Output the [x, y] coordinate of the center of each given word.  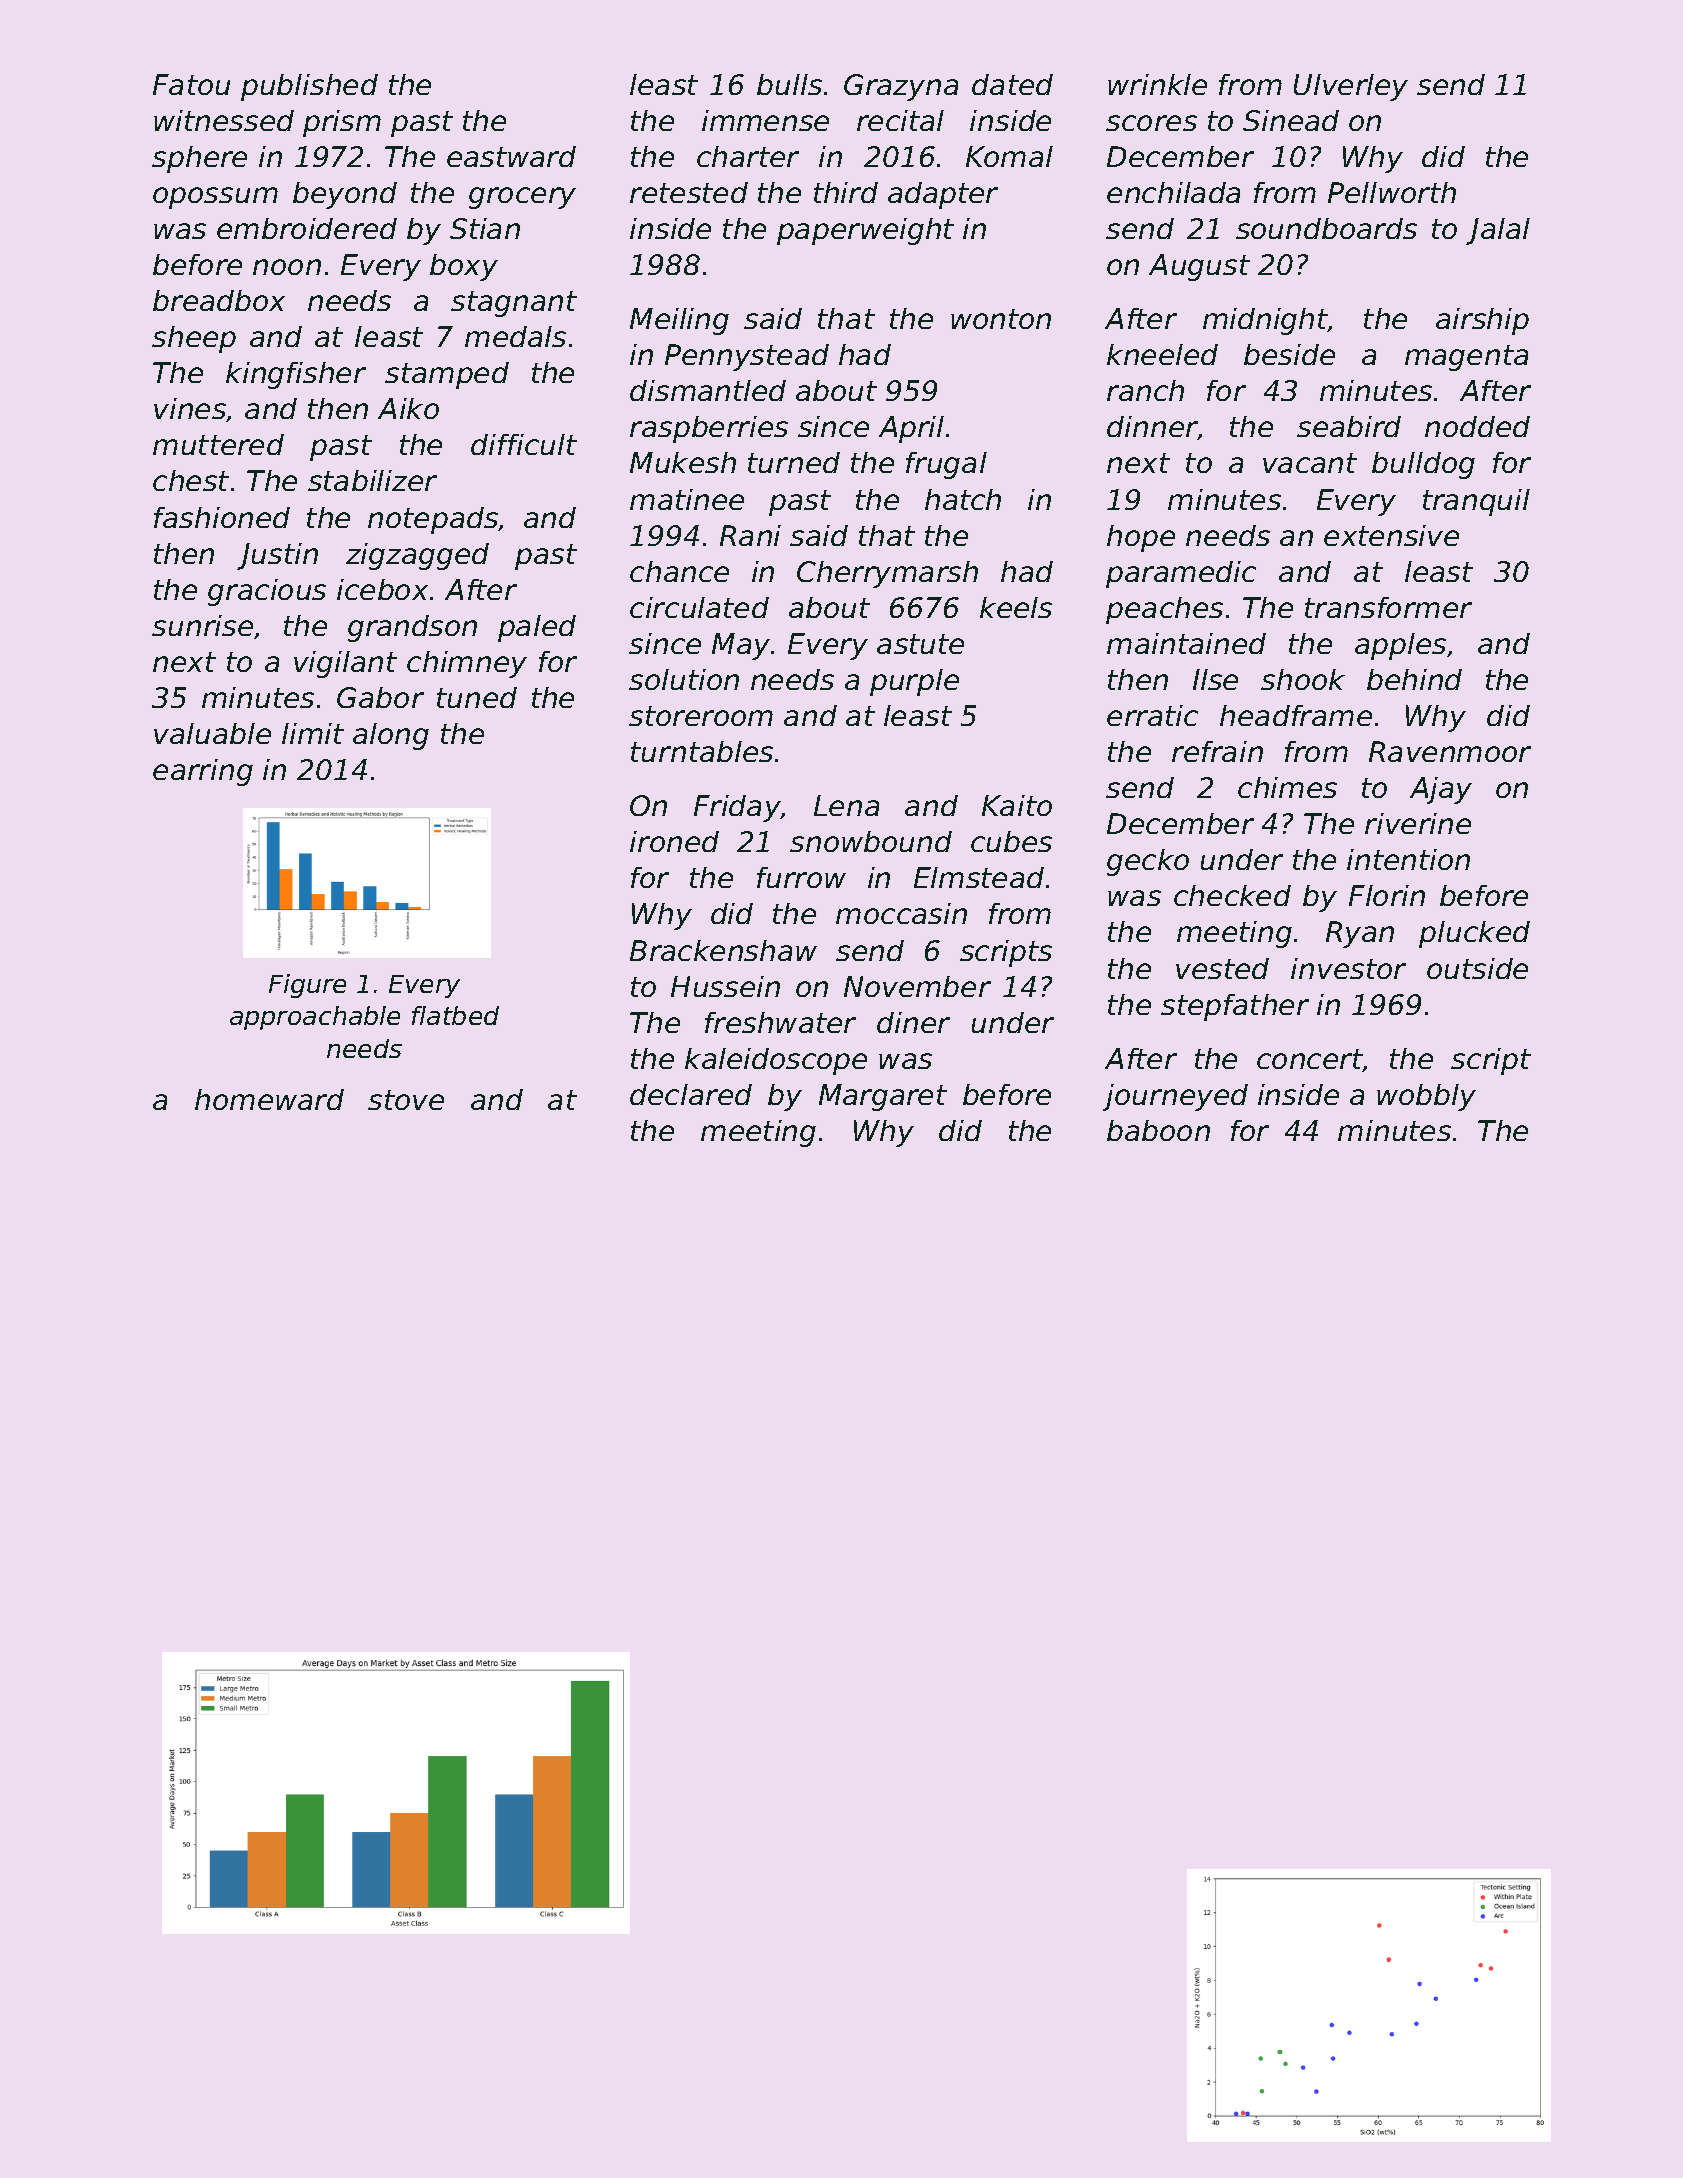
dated [1012, 84]
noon [287, 267]
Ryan [1360, 934]
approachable [315, 1018]
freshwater [780, 1022]
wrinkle [1157, 84]
